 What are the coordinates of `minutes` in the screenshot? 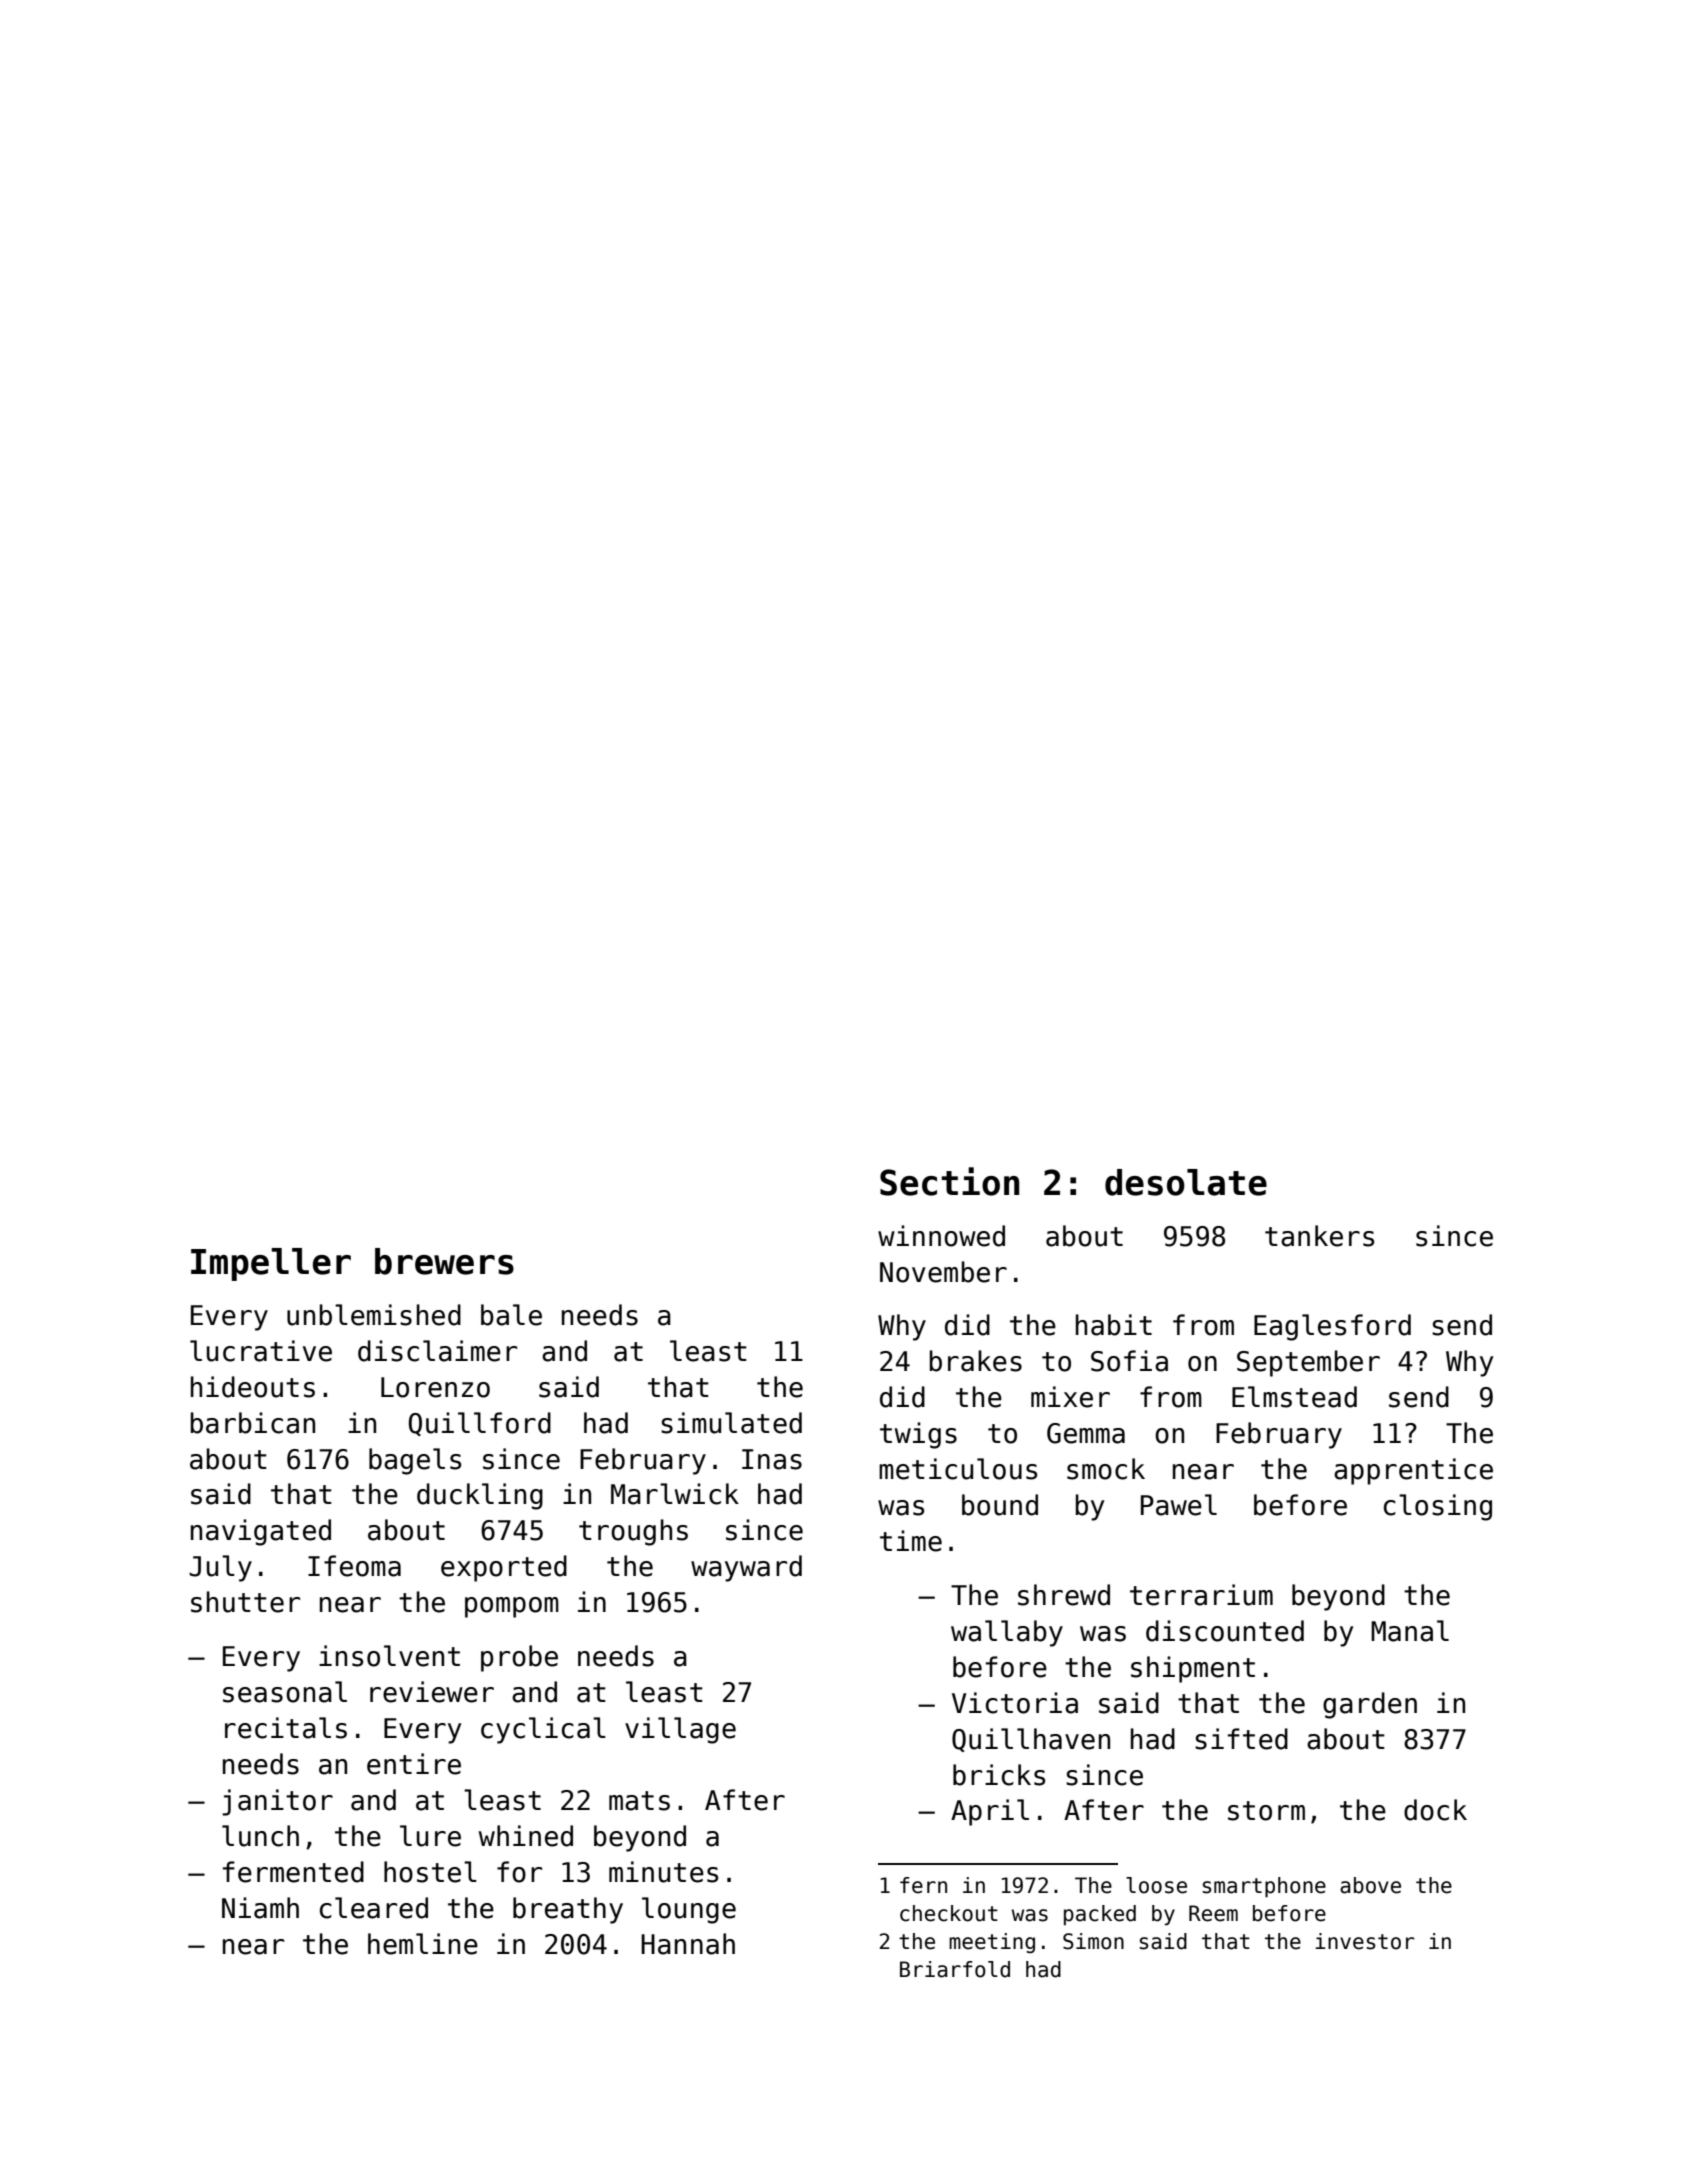 It's located at (663, 1872).
